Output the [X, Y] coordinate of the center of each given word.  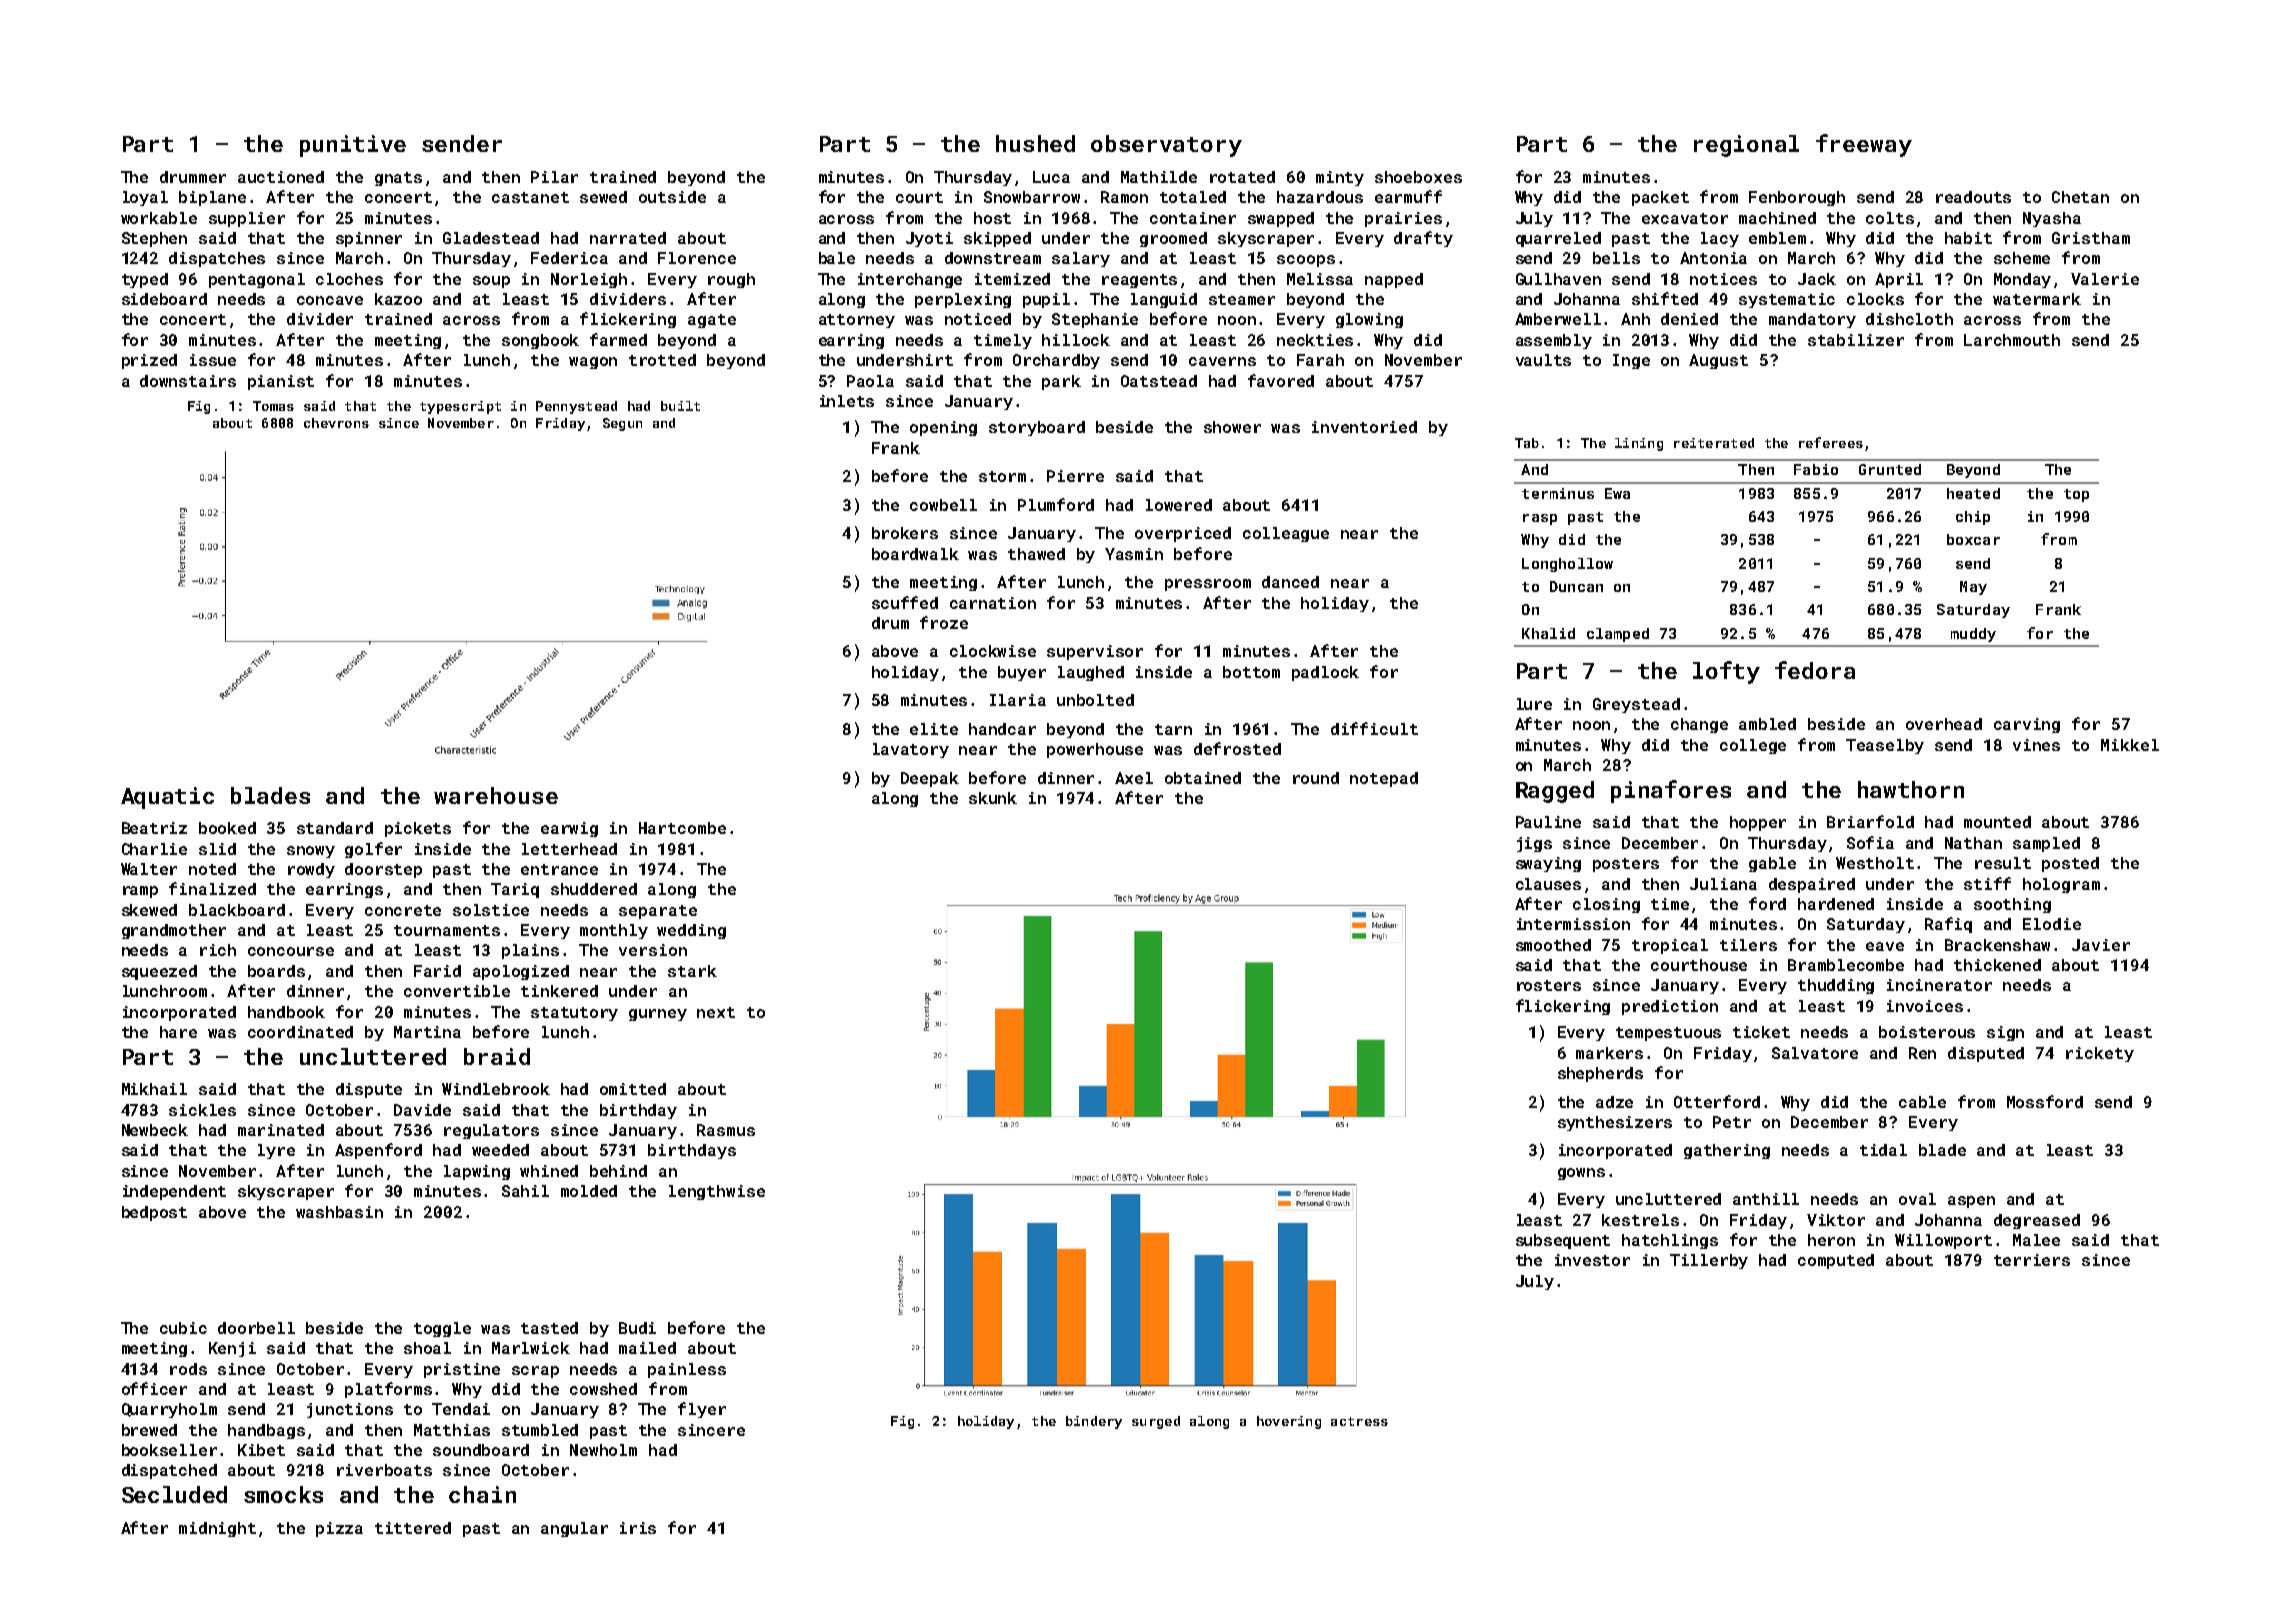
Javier [2101, 945]
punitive [353, 146]
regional [1746, 146]
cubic [183, 1328]
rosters [1549, 985]
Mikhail [154, 1089]
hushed [1035, 143]
